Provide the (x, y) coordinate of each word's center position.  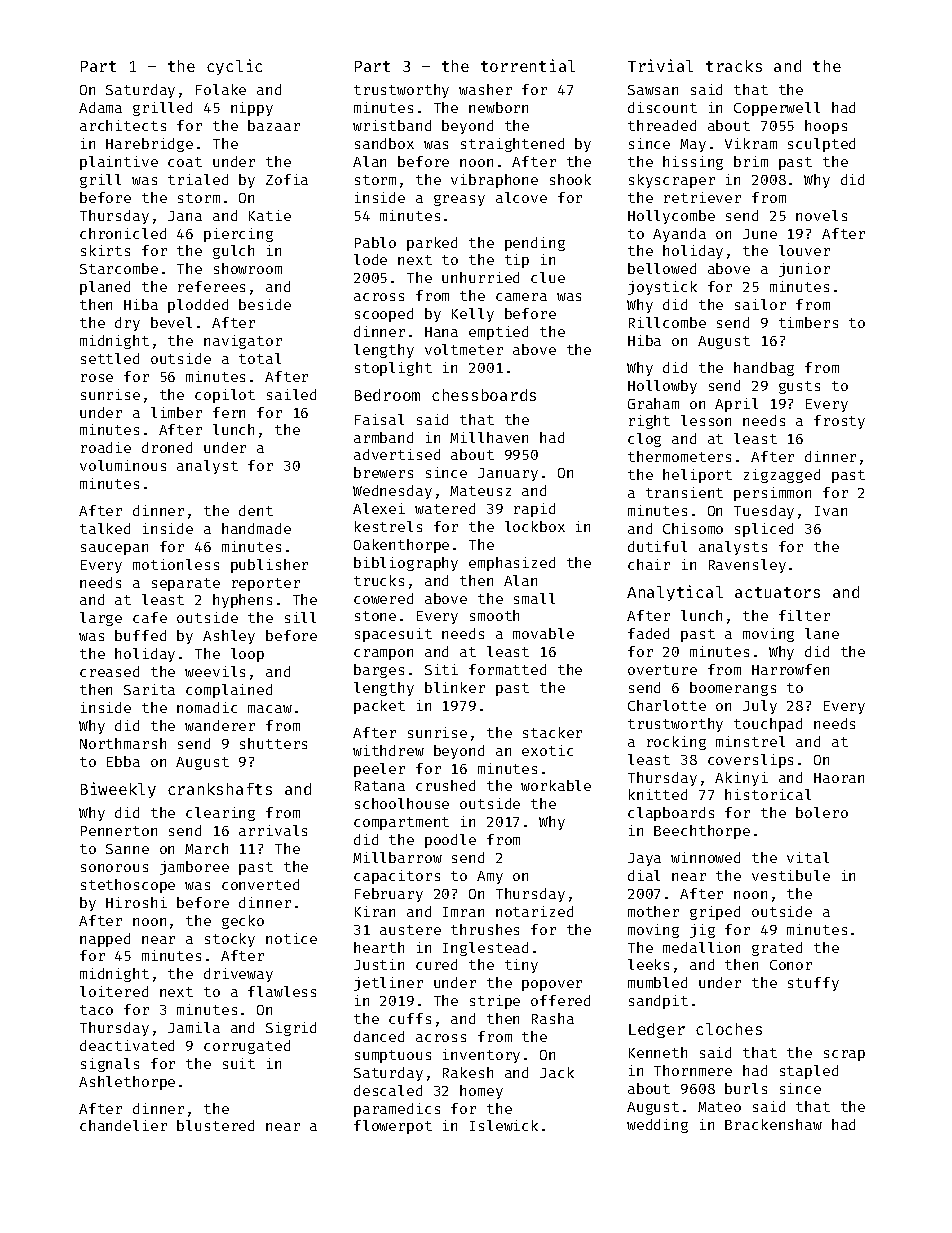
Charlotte (667, 705)
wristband (392, 125)
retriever (702, 197)
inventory (481, 1056)
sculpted (821, 145)
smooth (494, 615)
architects (123, 125)
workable (556, 785)
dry (127, 324)
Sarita (149, 689)
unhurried (480, 277)
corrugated (247, 1047)
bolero (822, 812)
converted (260, 884)
